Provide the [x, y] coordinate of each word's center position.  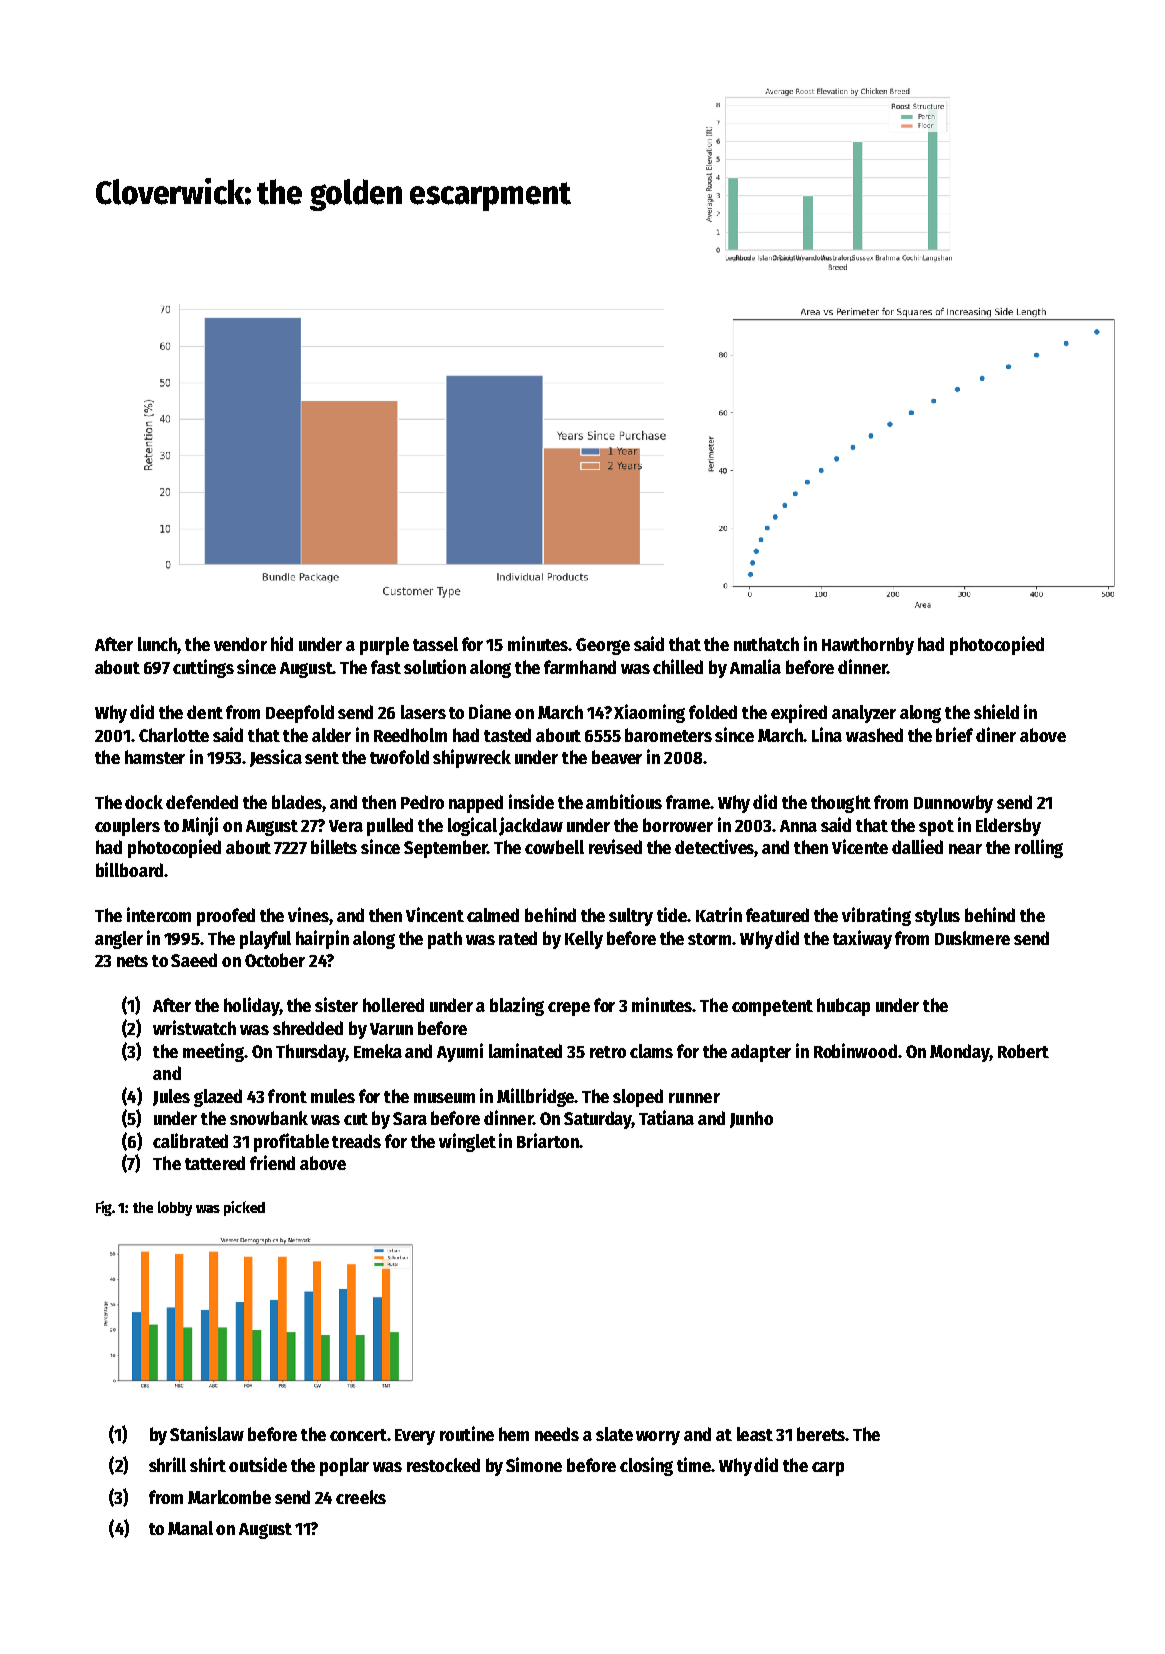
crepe [569, 1009]
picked [244, 1208]
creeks [361, 1497]
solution [435, 666]
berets [821, 1434]
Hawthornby [868, 646]
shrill [167, 1464]
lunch [157, 644]
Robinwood [855, 1050]
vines [308, 914]
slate [614, 1434]
